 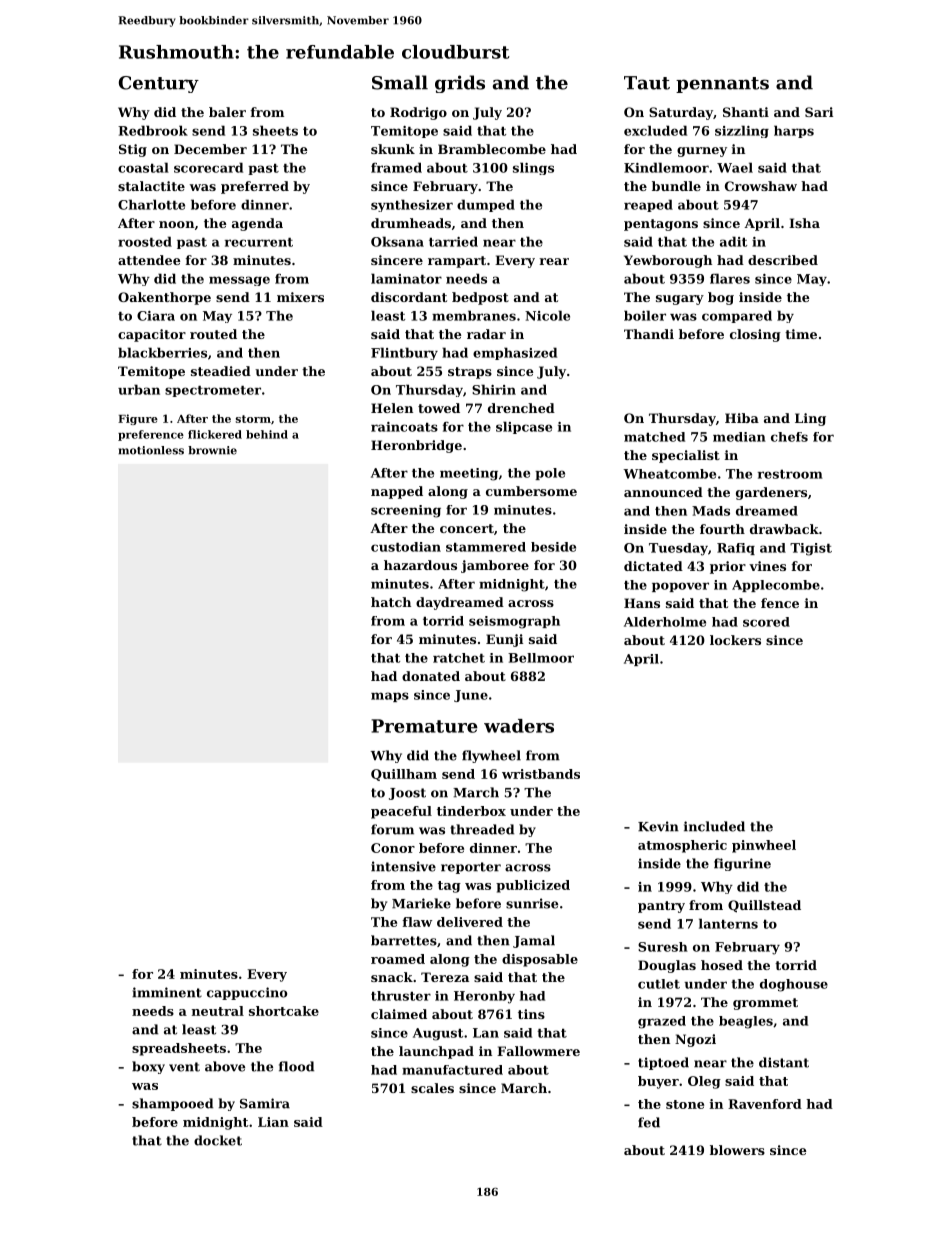 I want to click on scored, so click(x=766, y=622).
